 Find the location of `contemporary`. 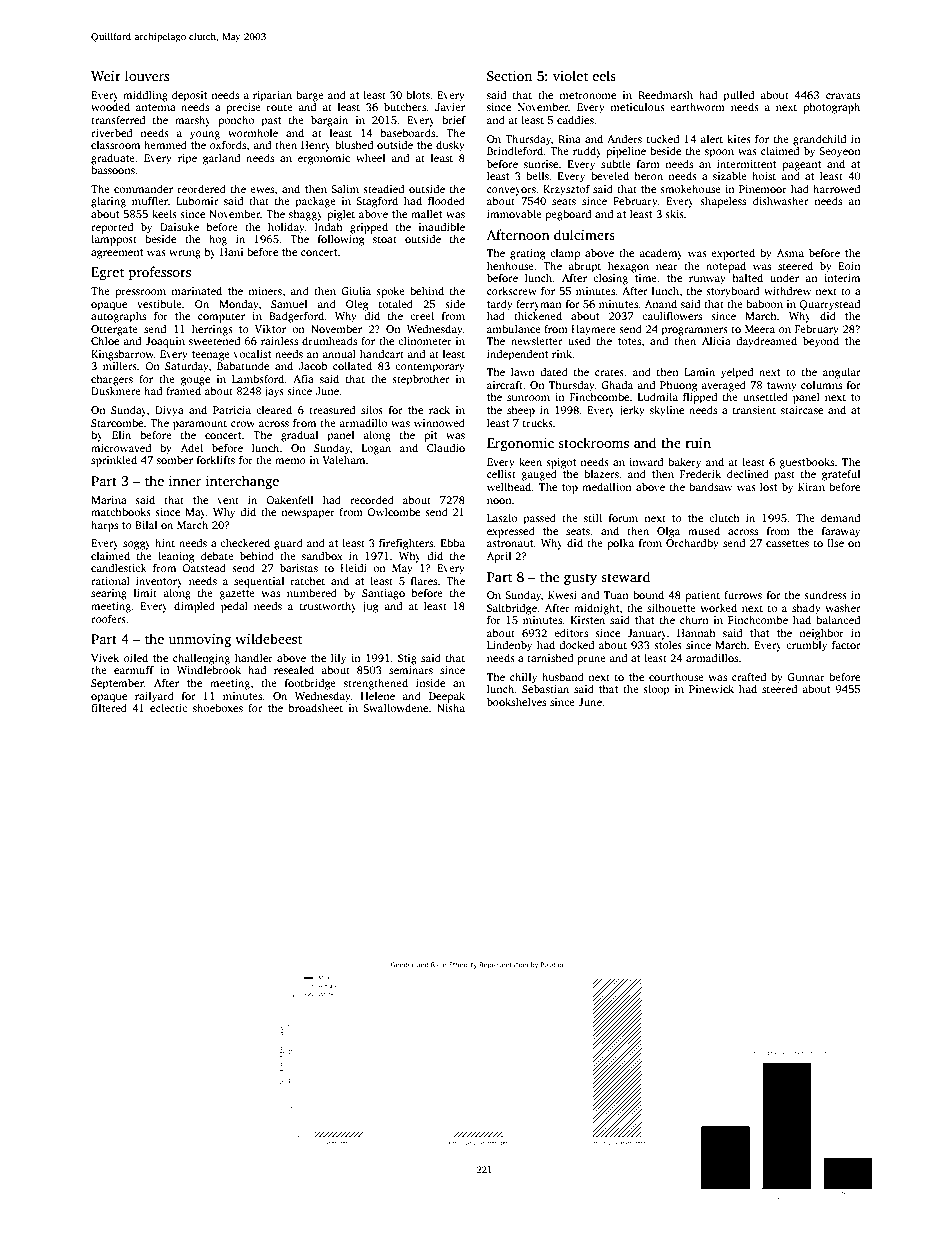

contemporary is located at coordinates (430, 368).
